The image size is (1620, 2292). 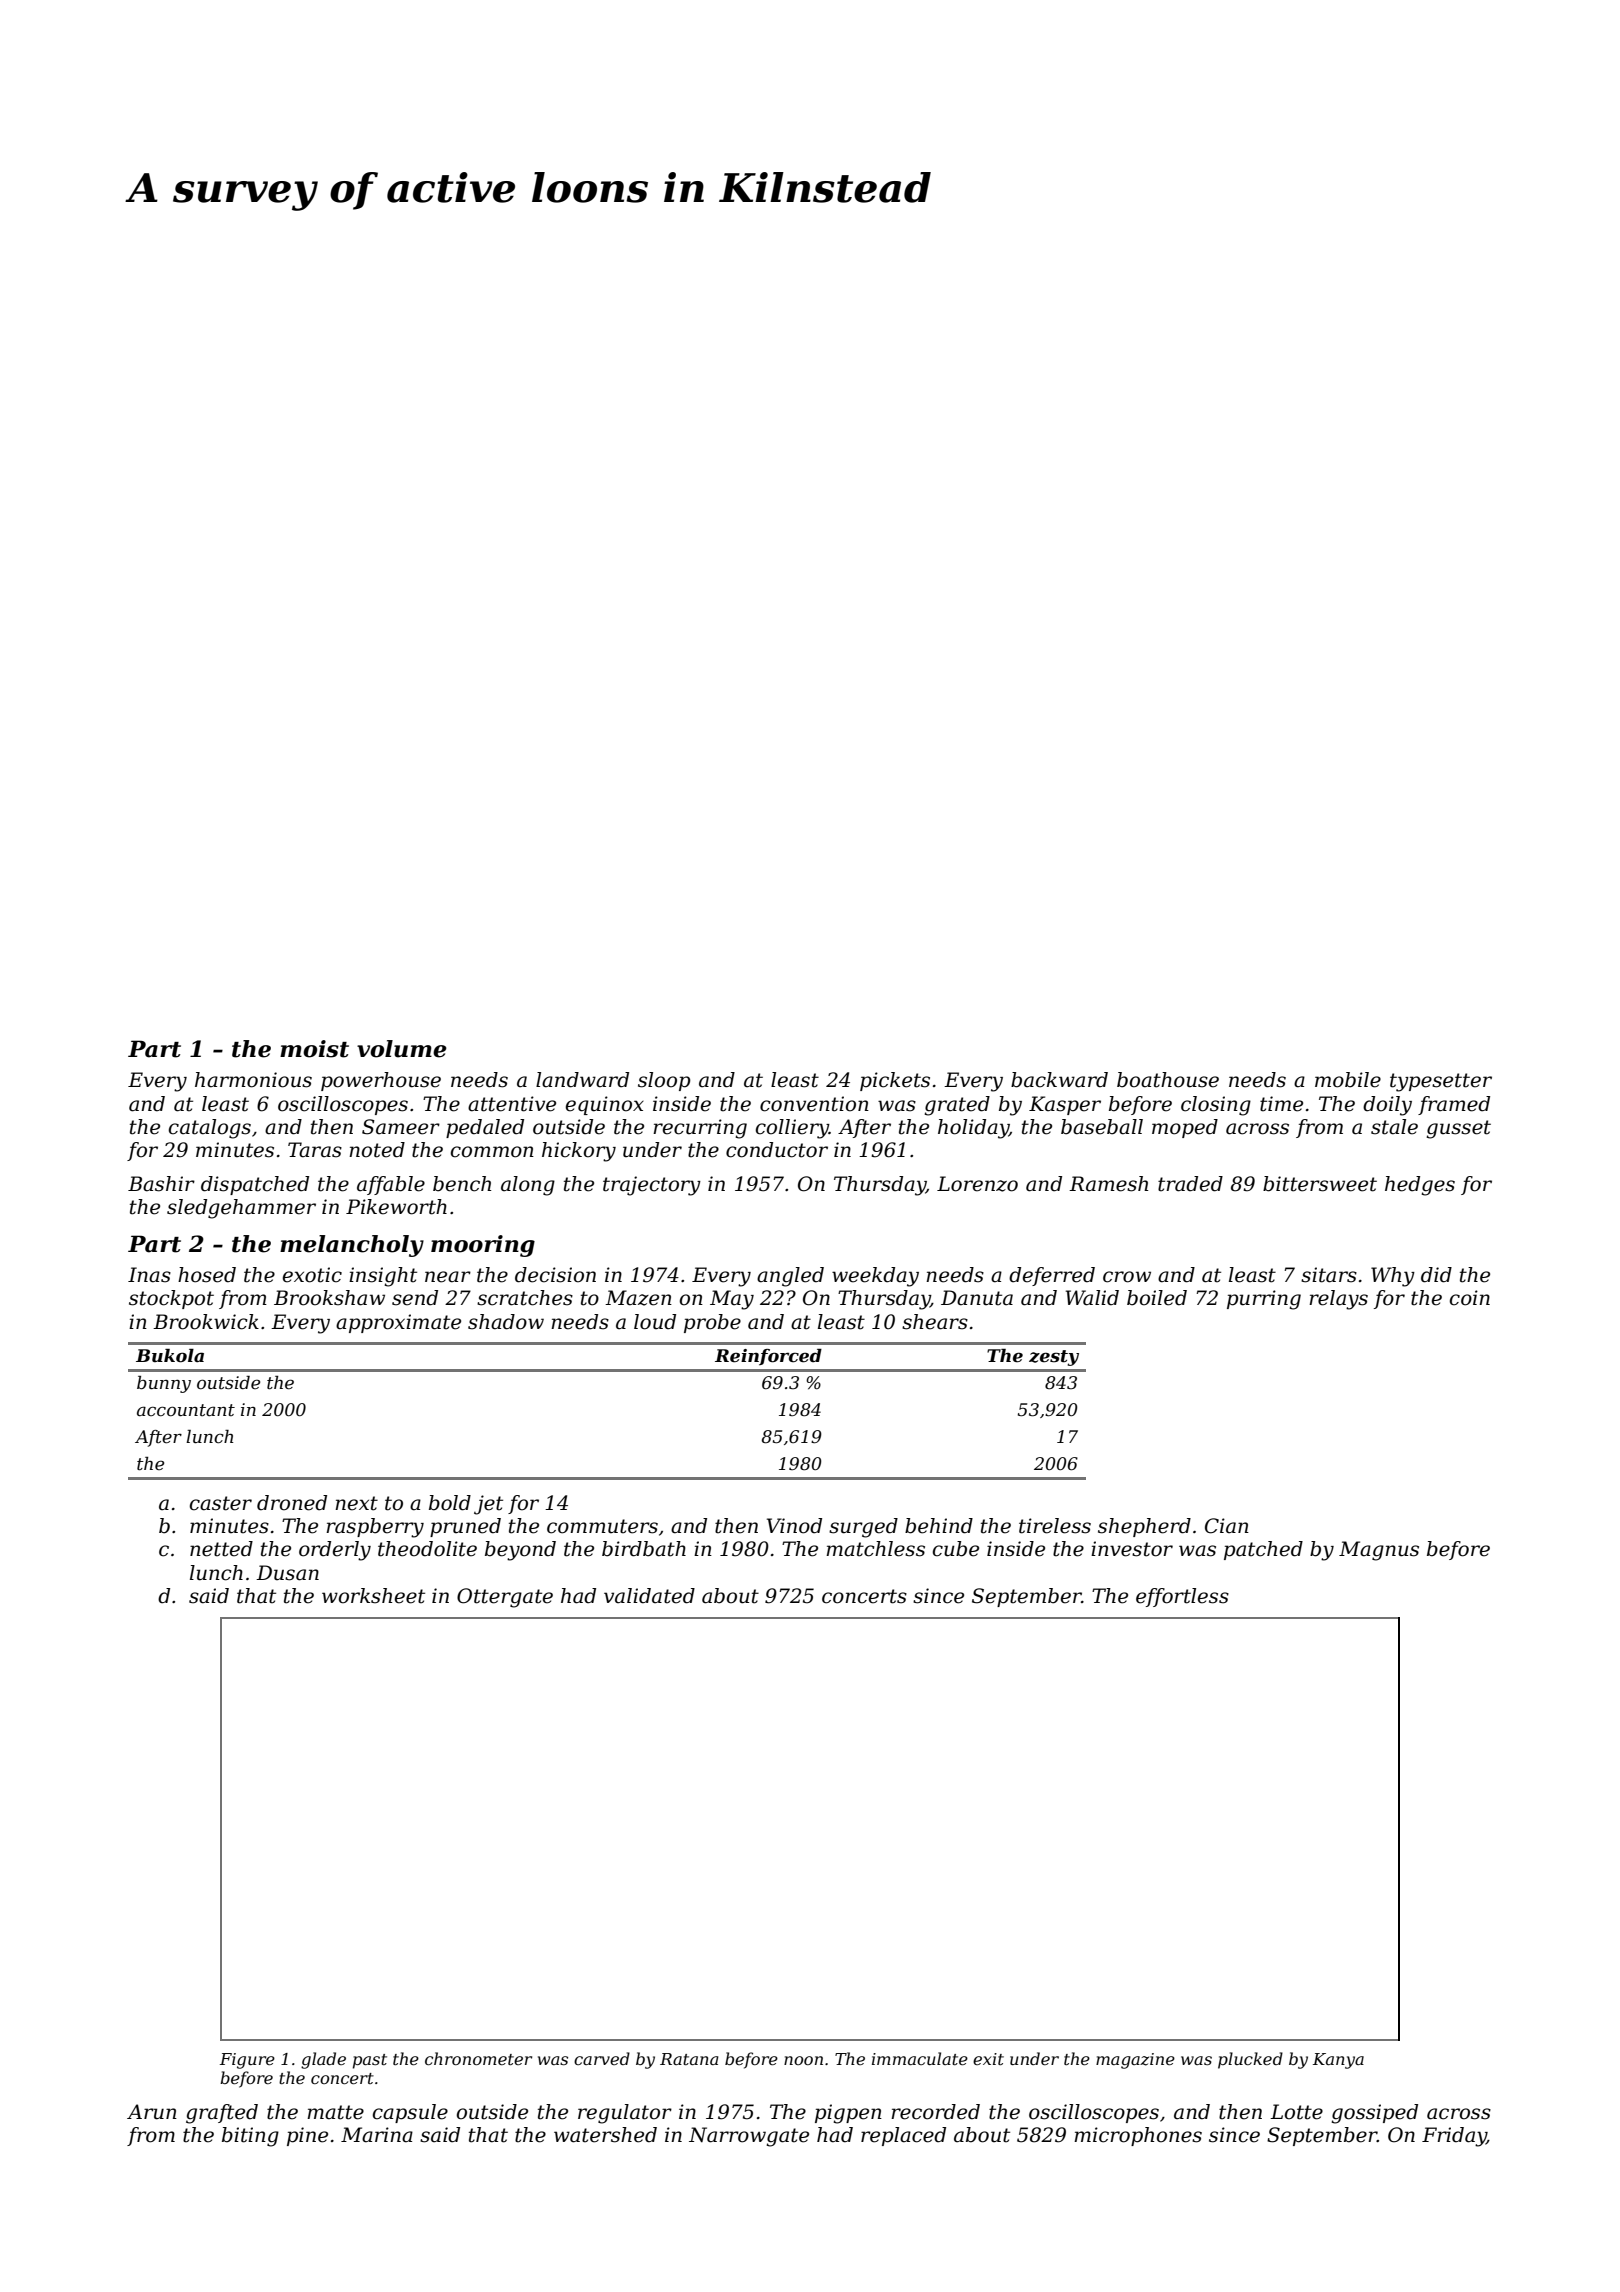 I want to click on harmonious, so click(x=253, y=1080).
